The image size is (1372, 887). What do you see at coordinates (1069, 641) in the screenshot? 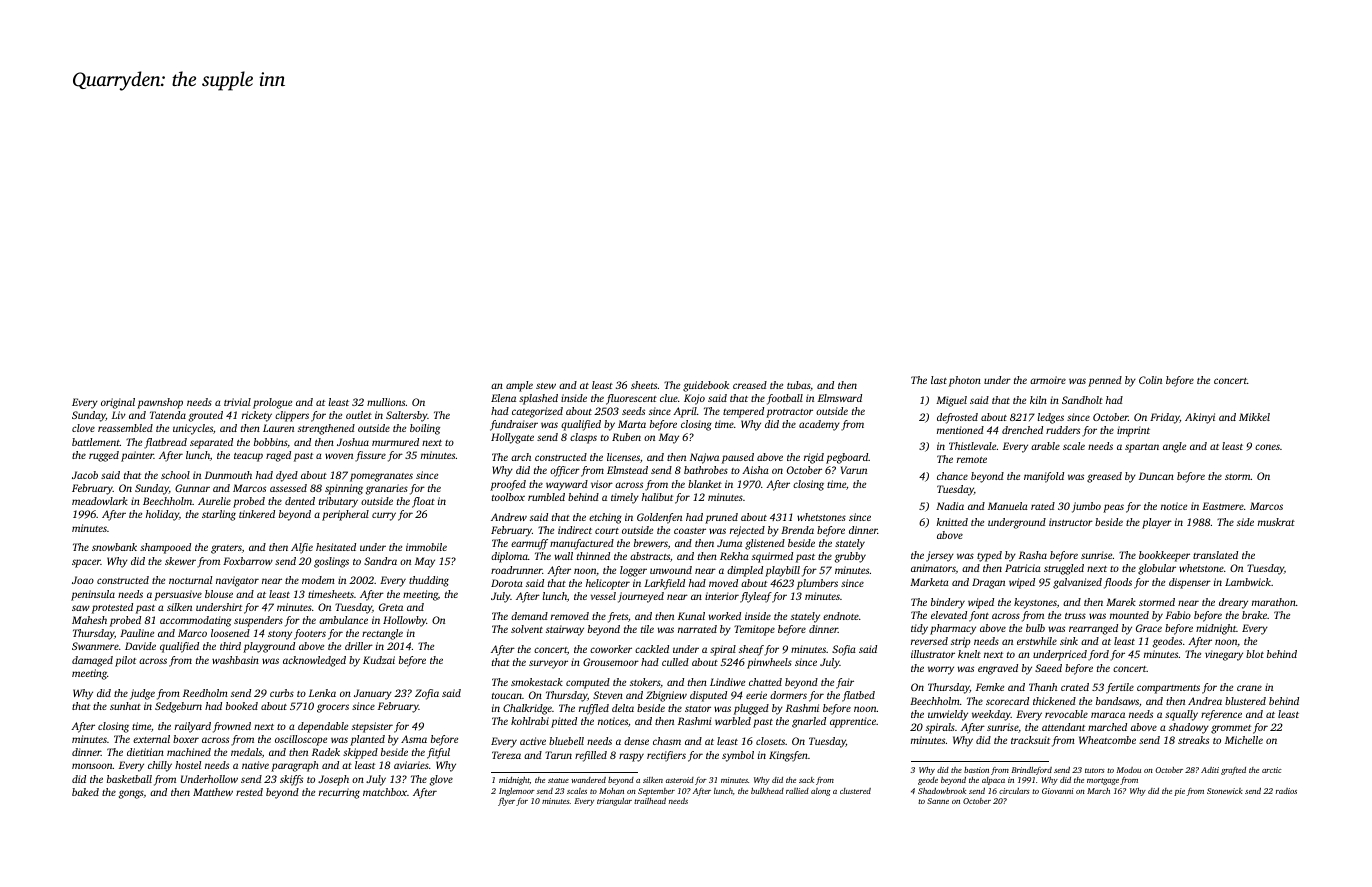
I see `sink` at bounding box center [1069, 641].
